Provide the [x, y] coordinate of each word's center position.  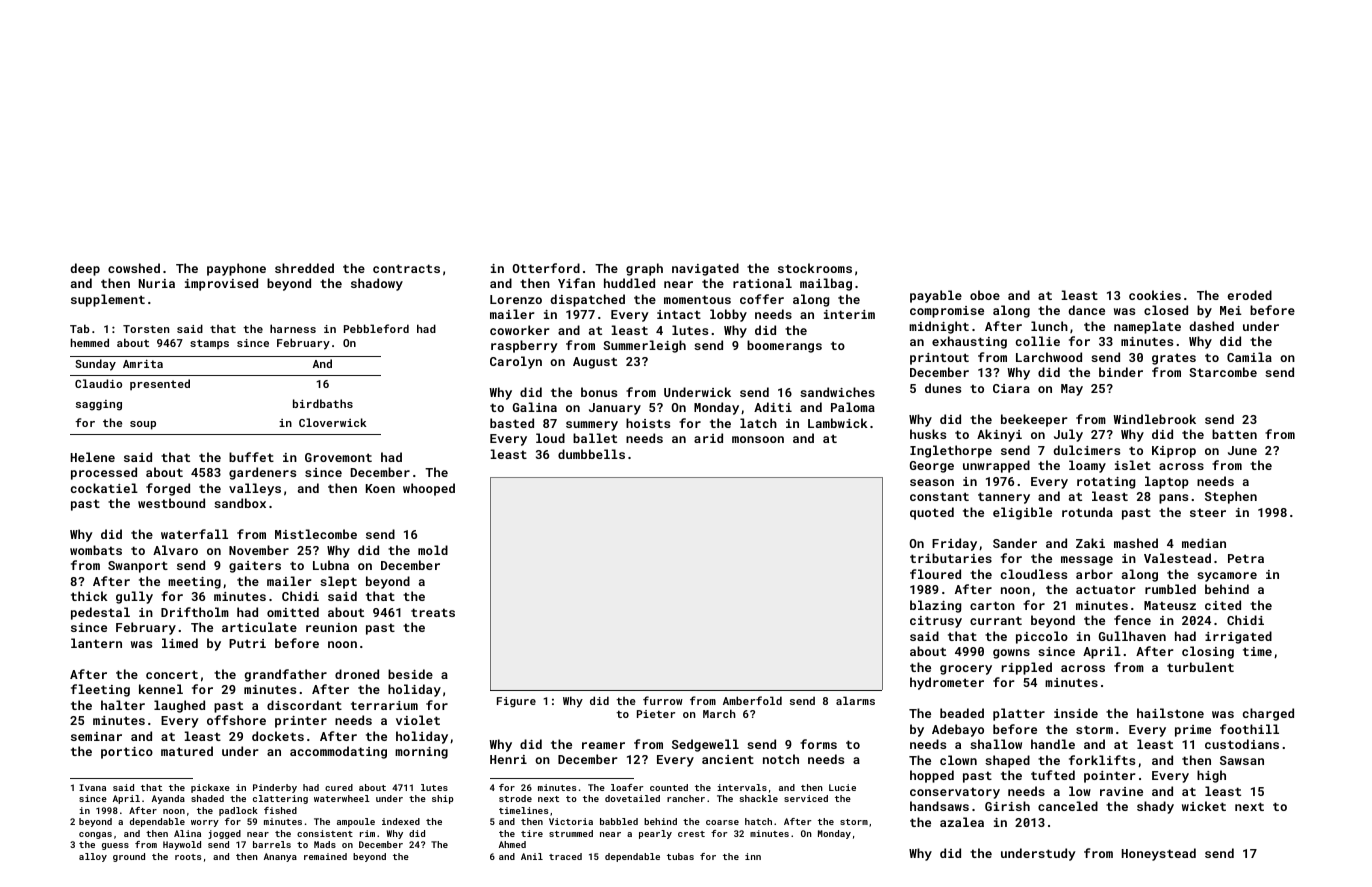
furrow [663, 700]
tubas [680, 856]
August [595, 363]
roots [188, 857]
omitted [293, 612]
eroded [1249, 295]
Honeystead [1159, 854]
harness [293, 328]
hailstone [1170, 713]
